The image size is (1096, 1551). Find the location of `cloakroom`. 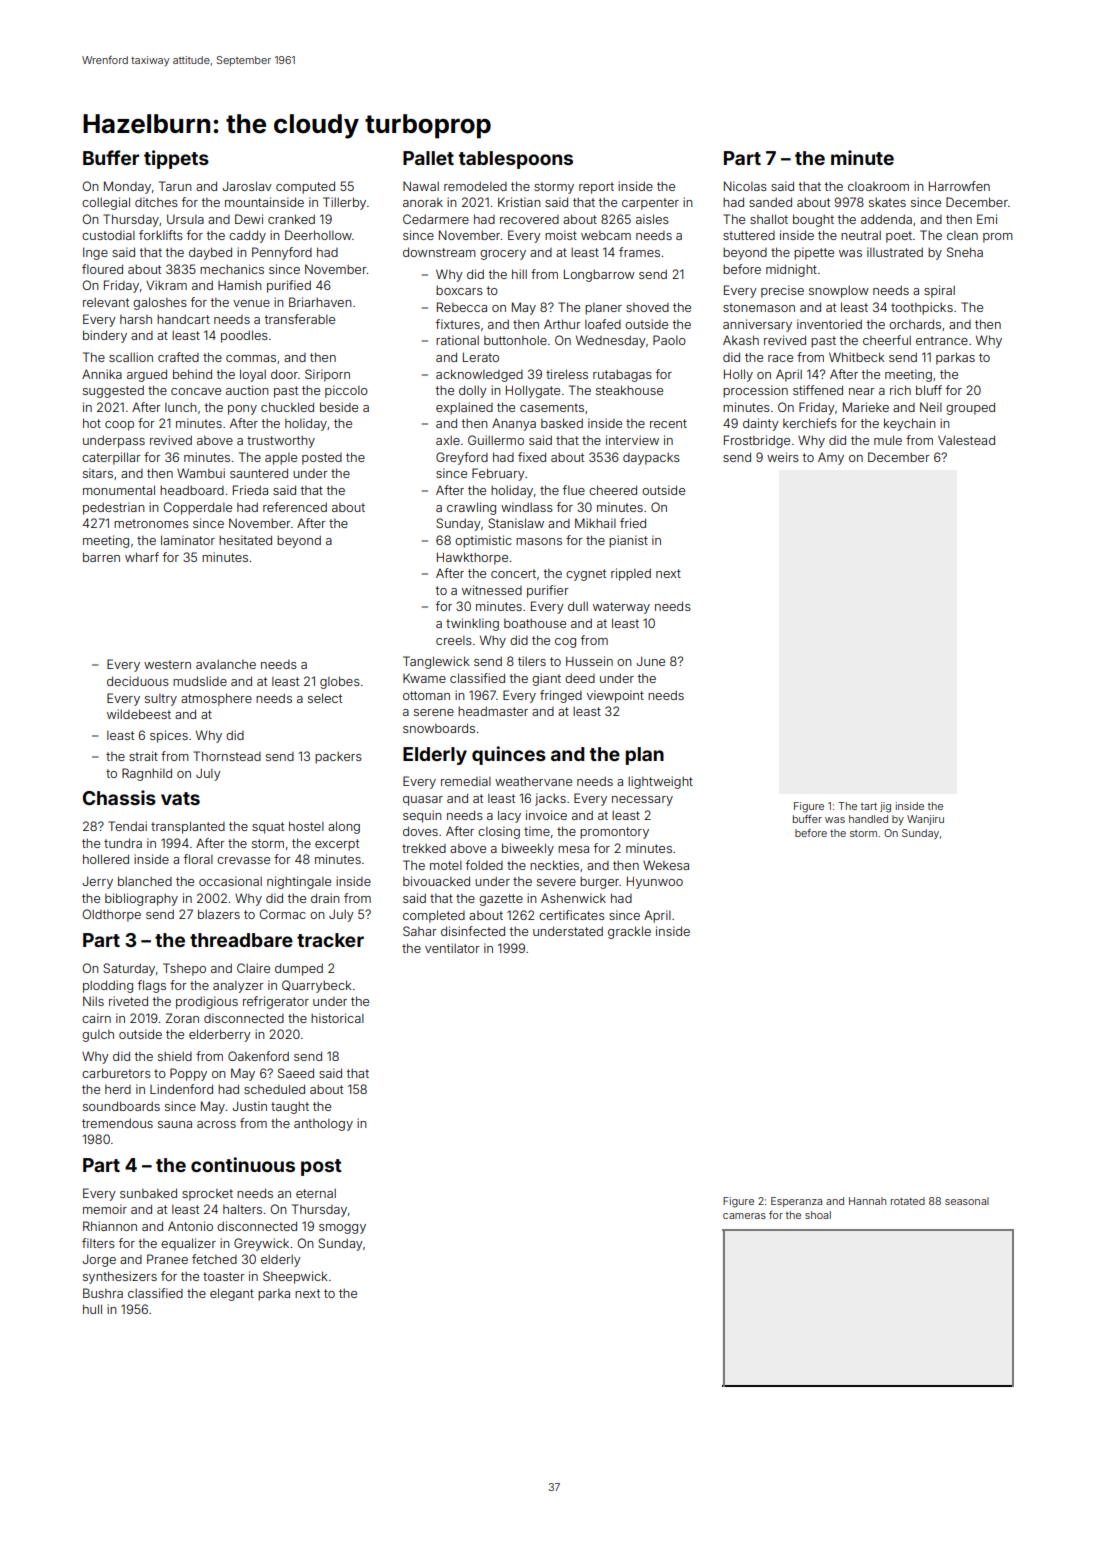

cloakroom is located at coordinates (878, 186).
